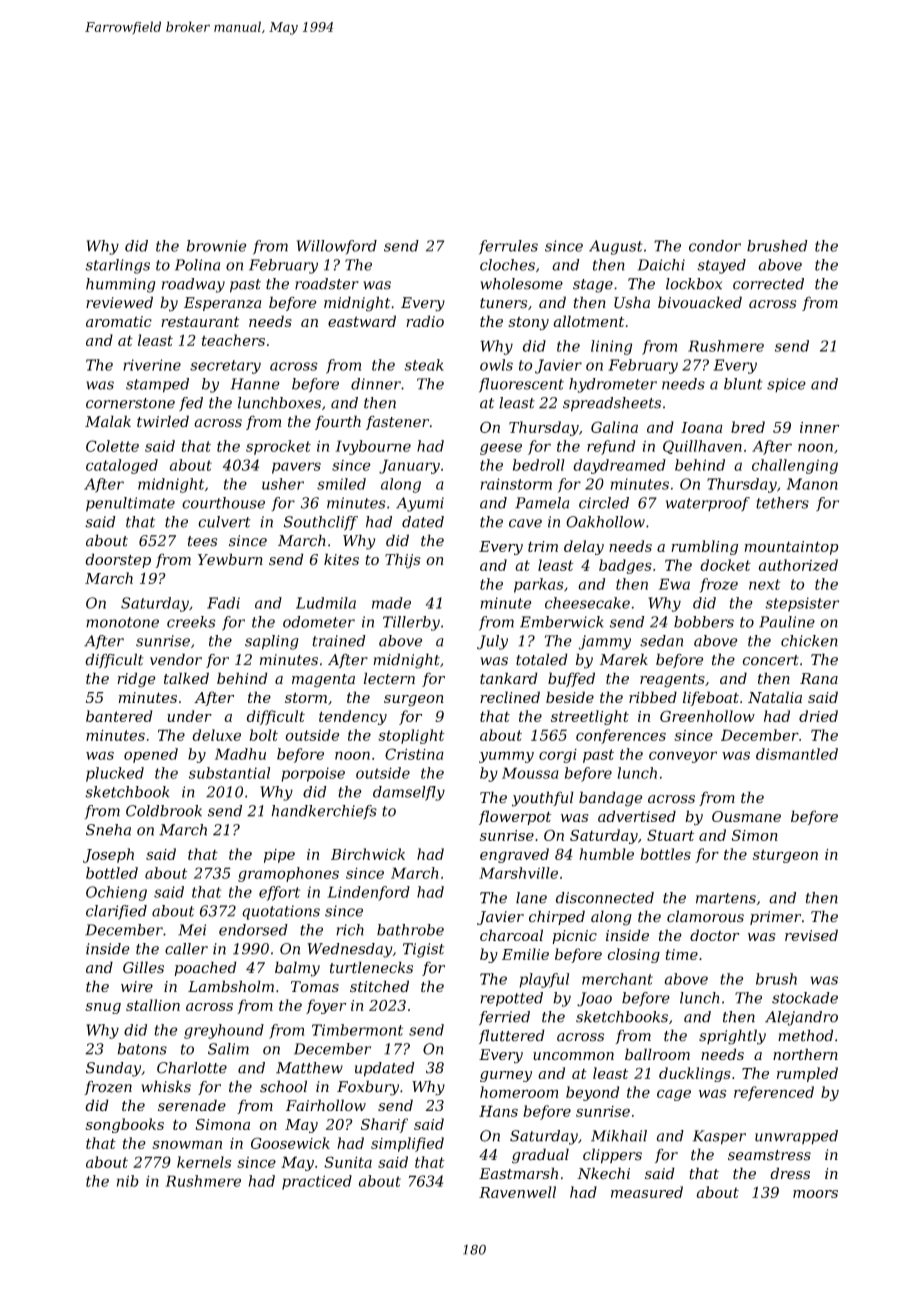 The image size is (924, 1308). Describe the element at coordinates (231, 986) in the page. I see `Lambsholm` at that location.
